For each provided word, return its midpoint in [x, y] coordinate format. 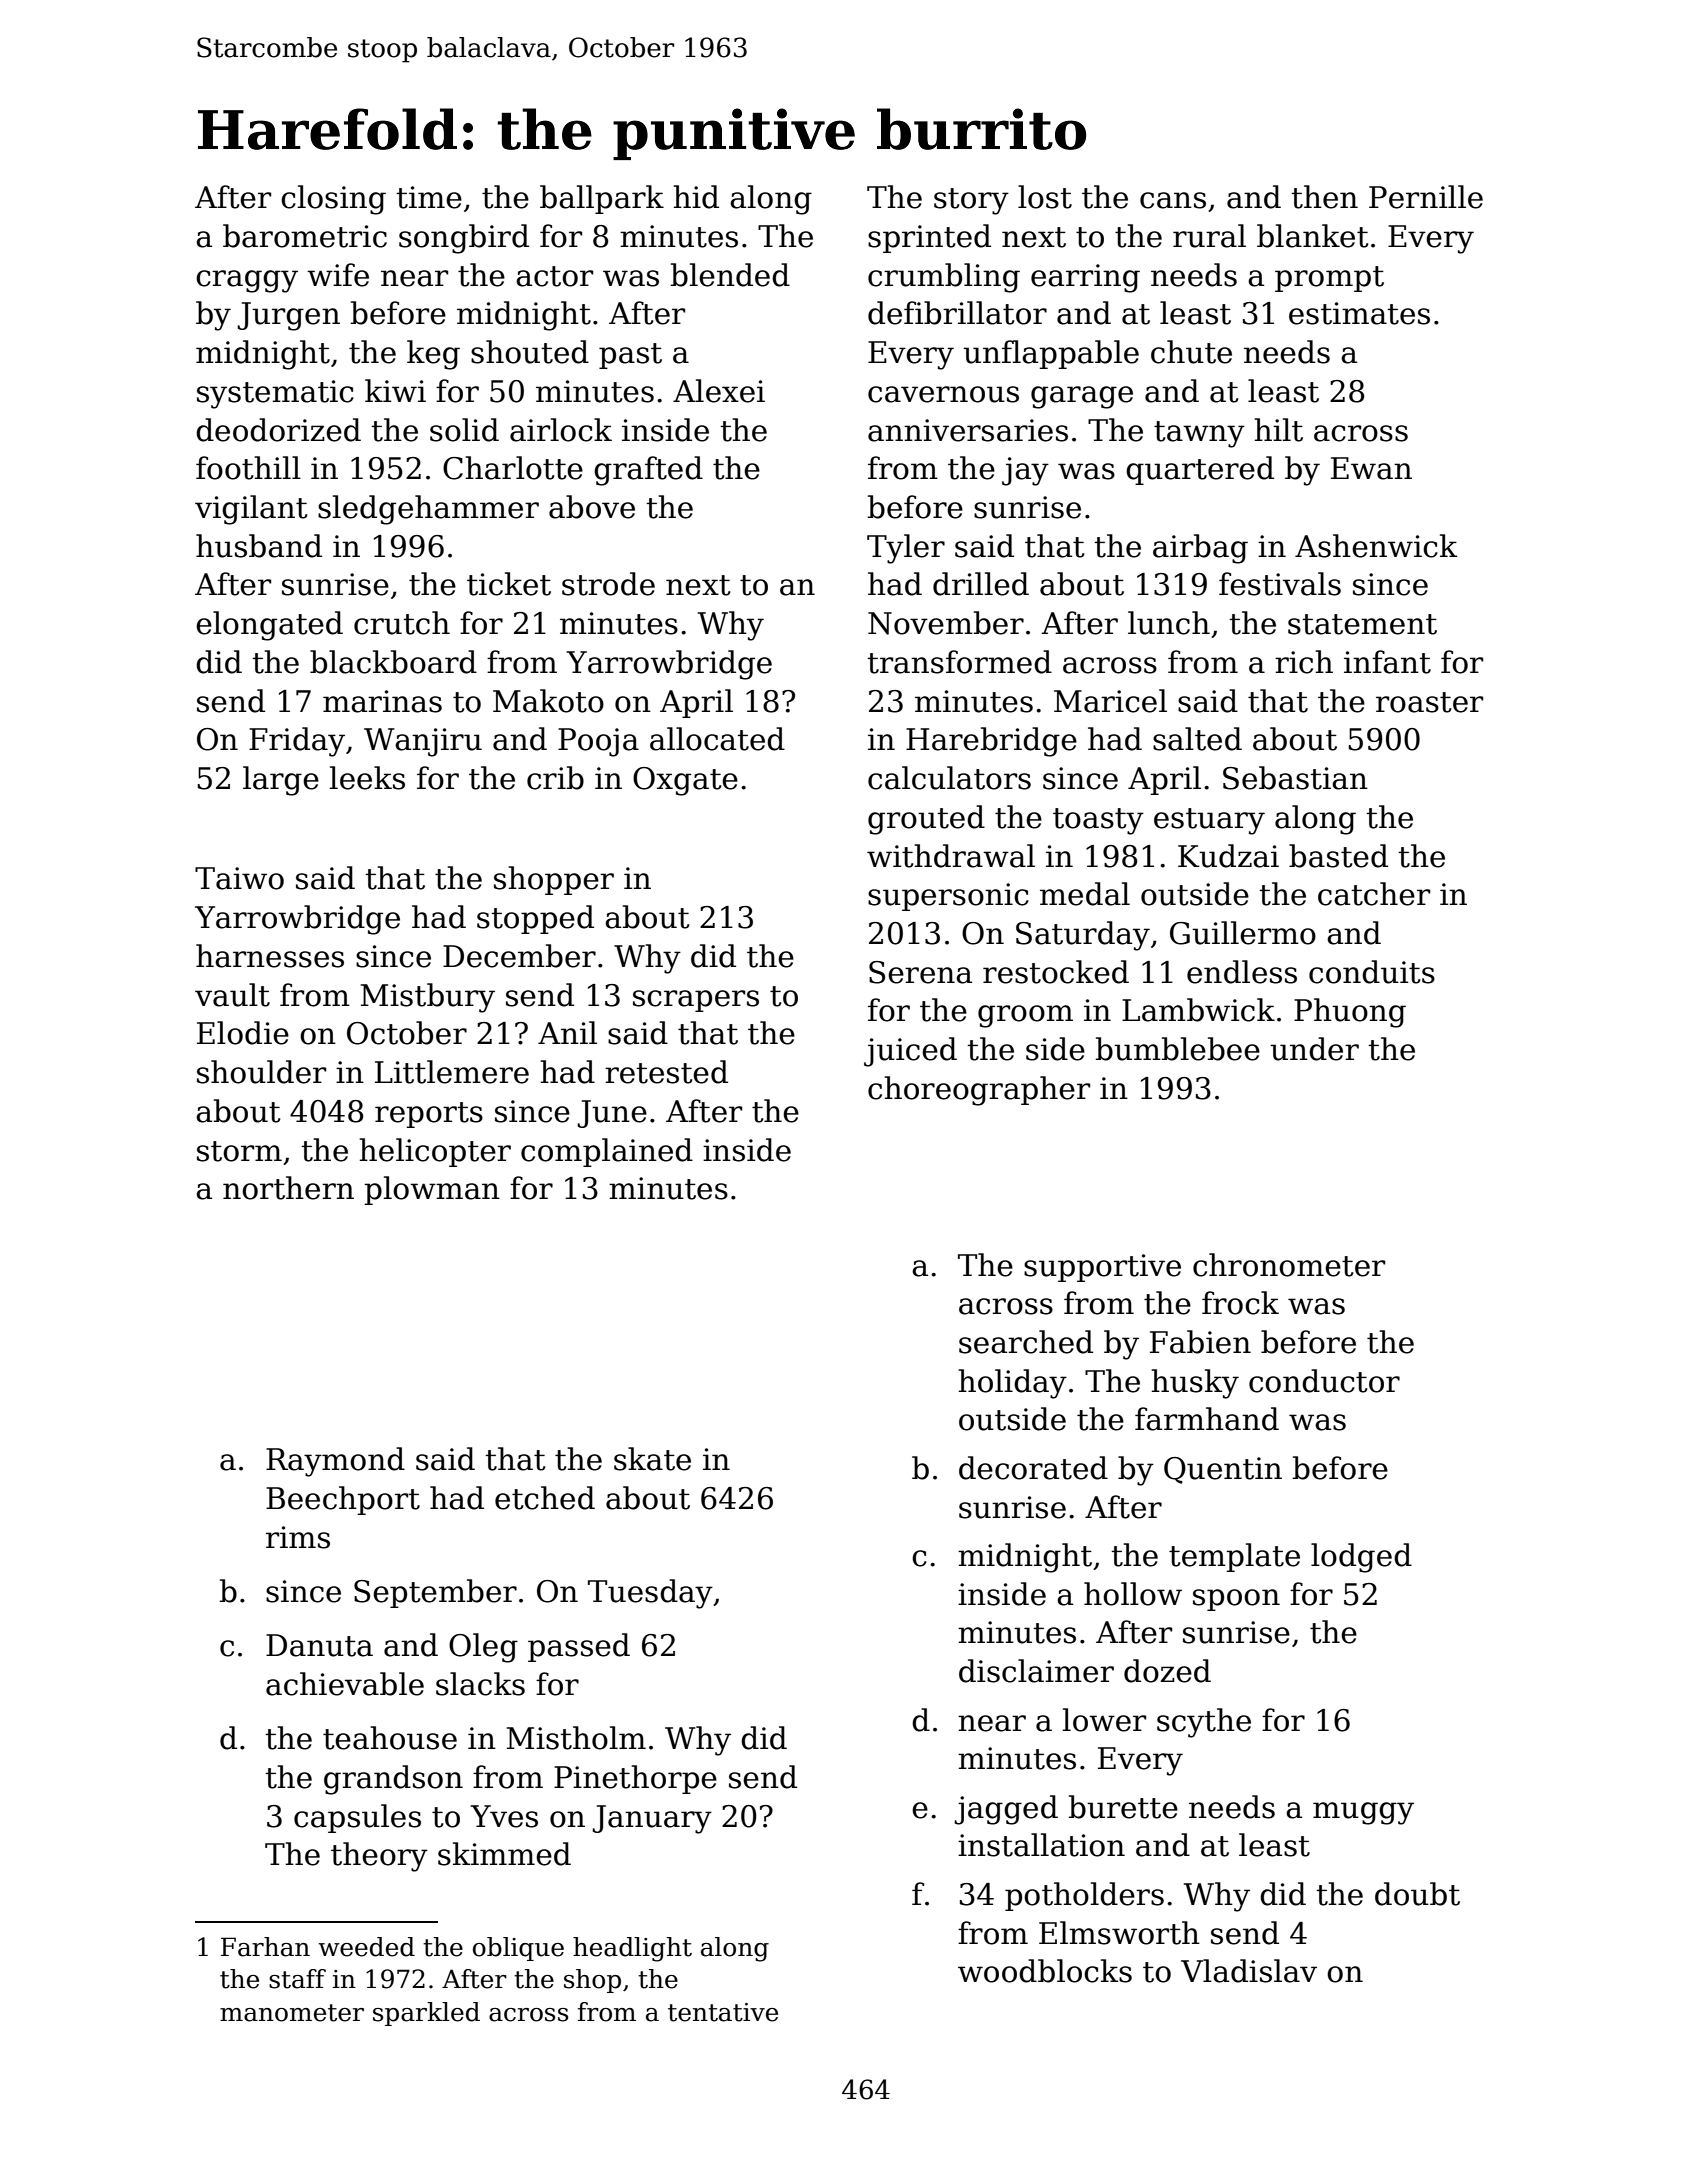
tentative [723, 2012]
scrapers [696, 1001]
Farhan [265, 1947]
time [429, 197]
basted [1338, 856]
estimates [1359, 313]
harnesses [270, 956]
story [971, 201]
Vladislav [1249, 1971]
